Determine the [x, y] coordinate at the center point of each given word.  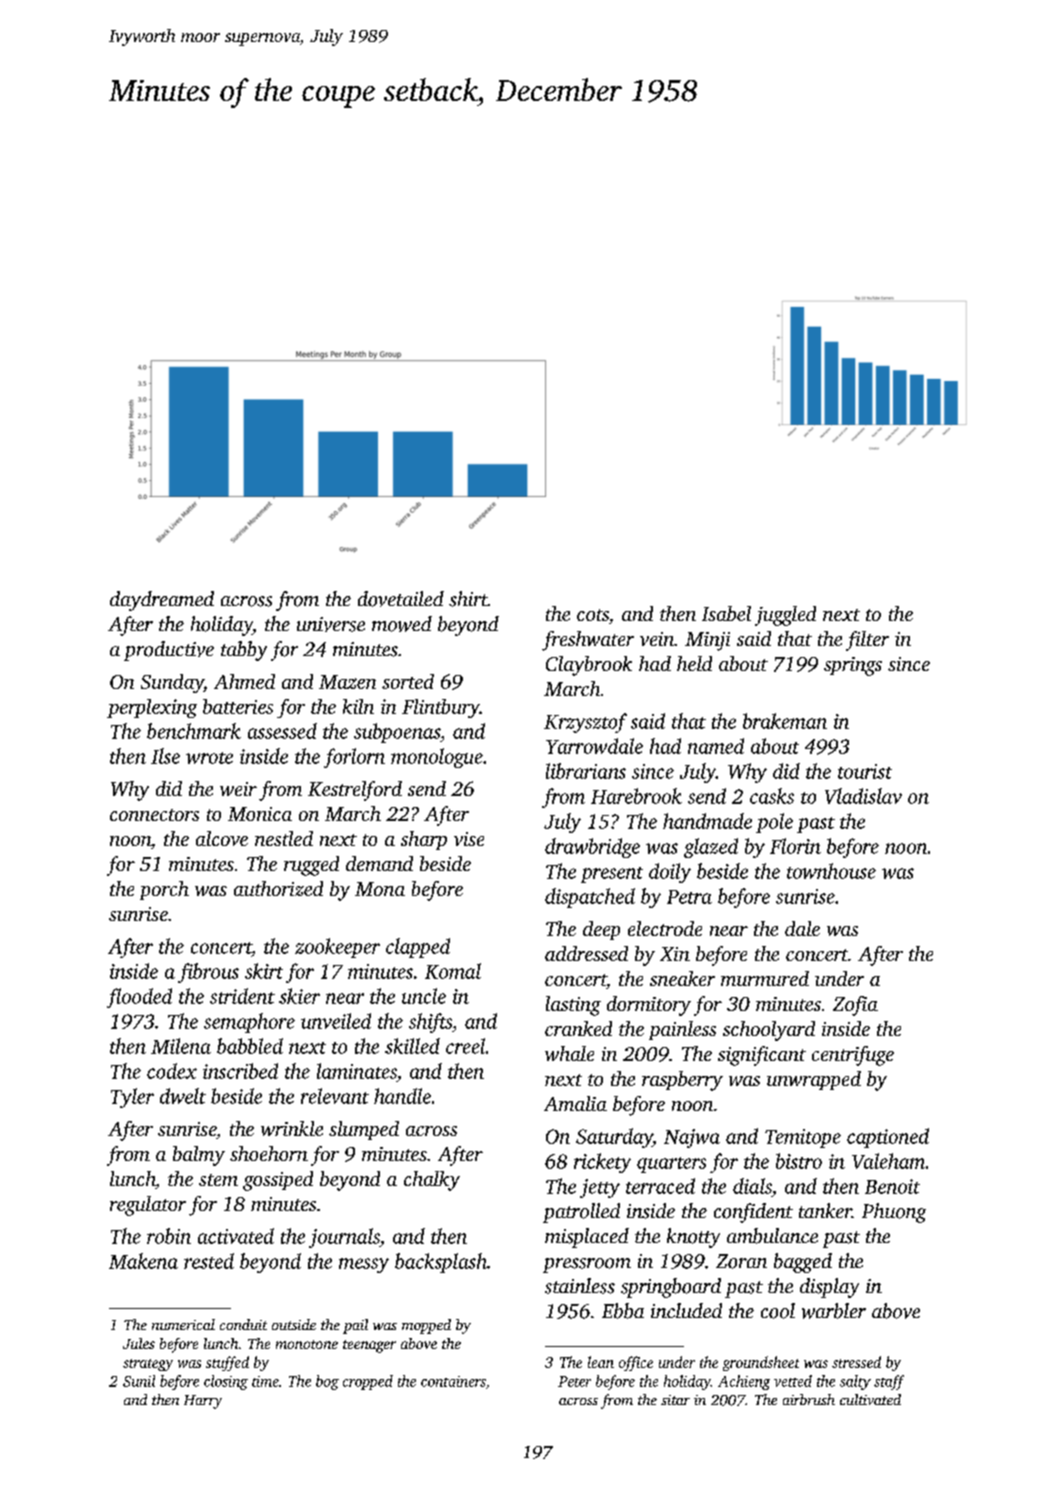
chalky [432, 1181]
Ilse [165, 756]
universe [331, 624]
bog [327, 1382]
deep [601, 930]
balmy [199, 1156]
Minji [707, 641]
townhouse [831, 871]
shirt [468, 599]
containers [453, 1381]
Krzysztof [585, 723]
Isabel [726, 613]
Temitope [803, 1138]
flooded [139, 998]
